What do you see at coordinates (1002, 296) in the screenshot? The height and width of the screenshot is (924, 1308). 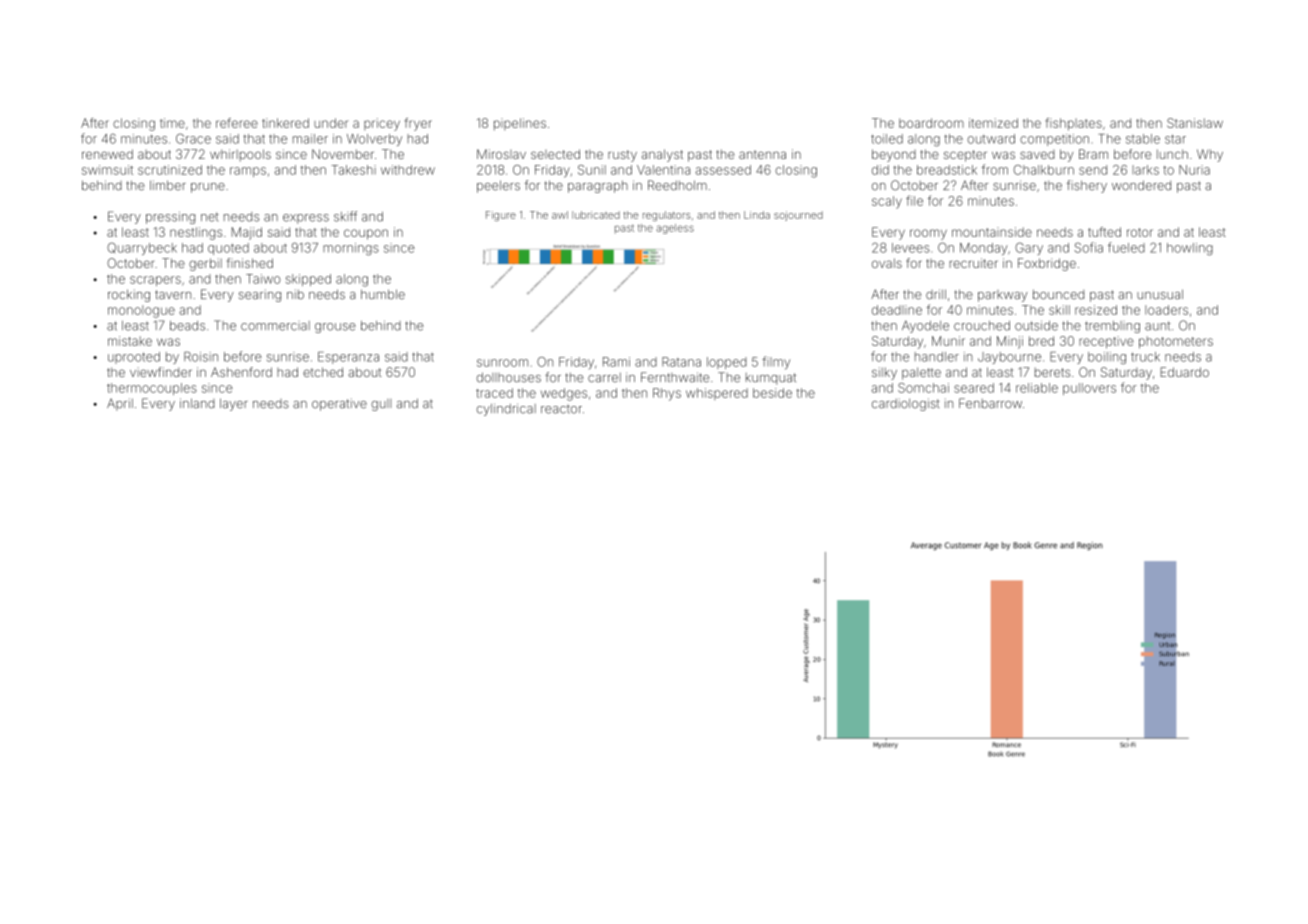 I see `parkway` at bounding box center [1002, 296].
